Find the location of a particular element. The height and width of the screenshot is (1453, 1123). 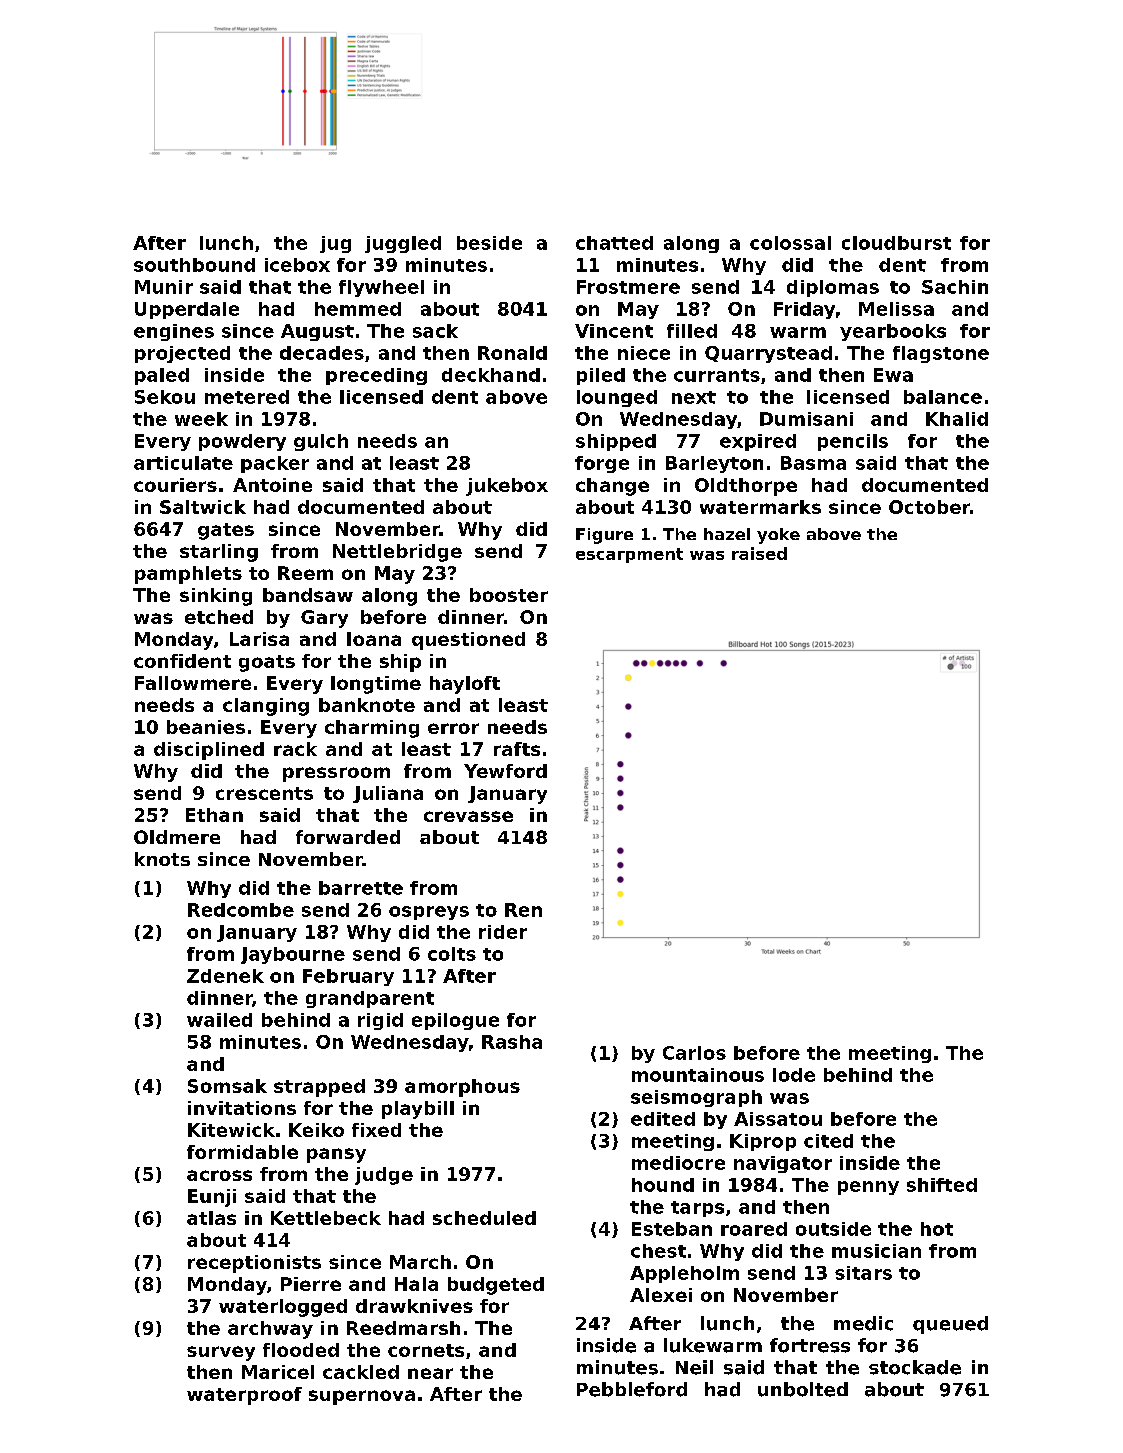

balance is located at coordinates (943, 397).
